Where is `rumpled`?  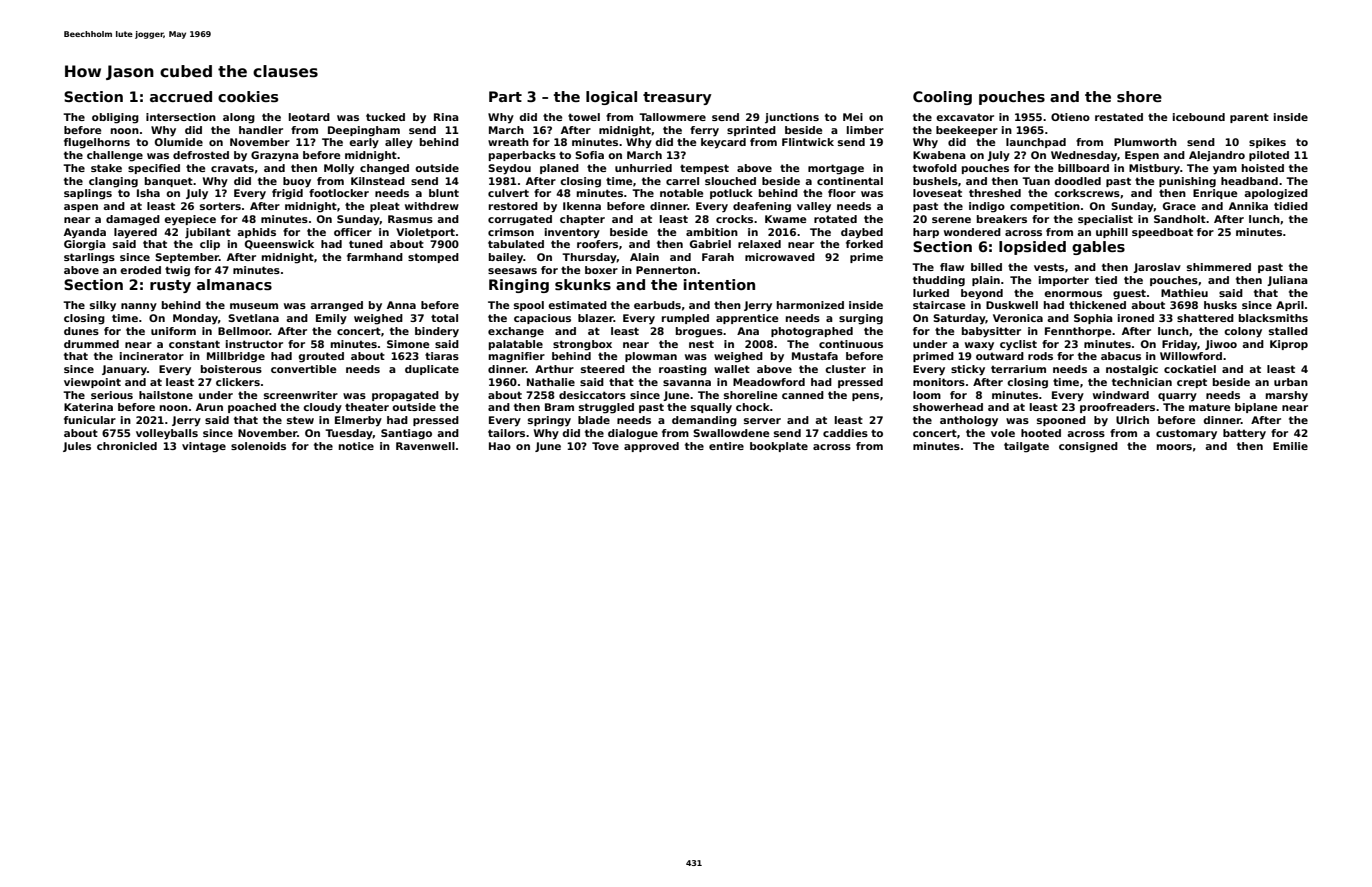
rumpled is located at coordinates (685, 319).
